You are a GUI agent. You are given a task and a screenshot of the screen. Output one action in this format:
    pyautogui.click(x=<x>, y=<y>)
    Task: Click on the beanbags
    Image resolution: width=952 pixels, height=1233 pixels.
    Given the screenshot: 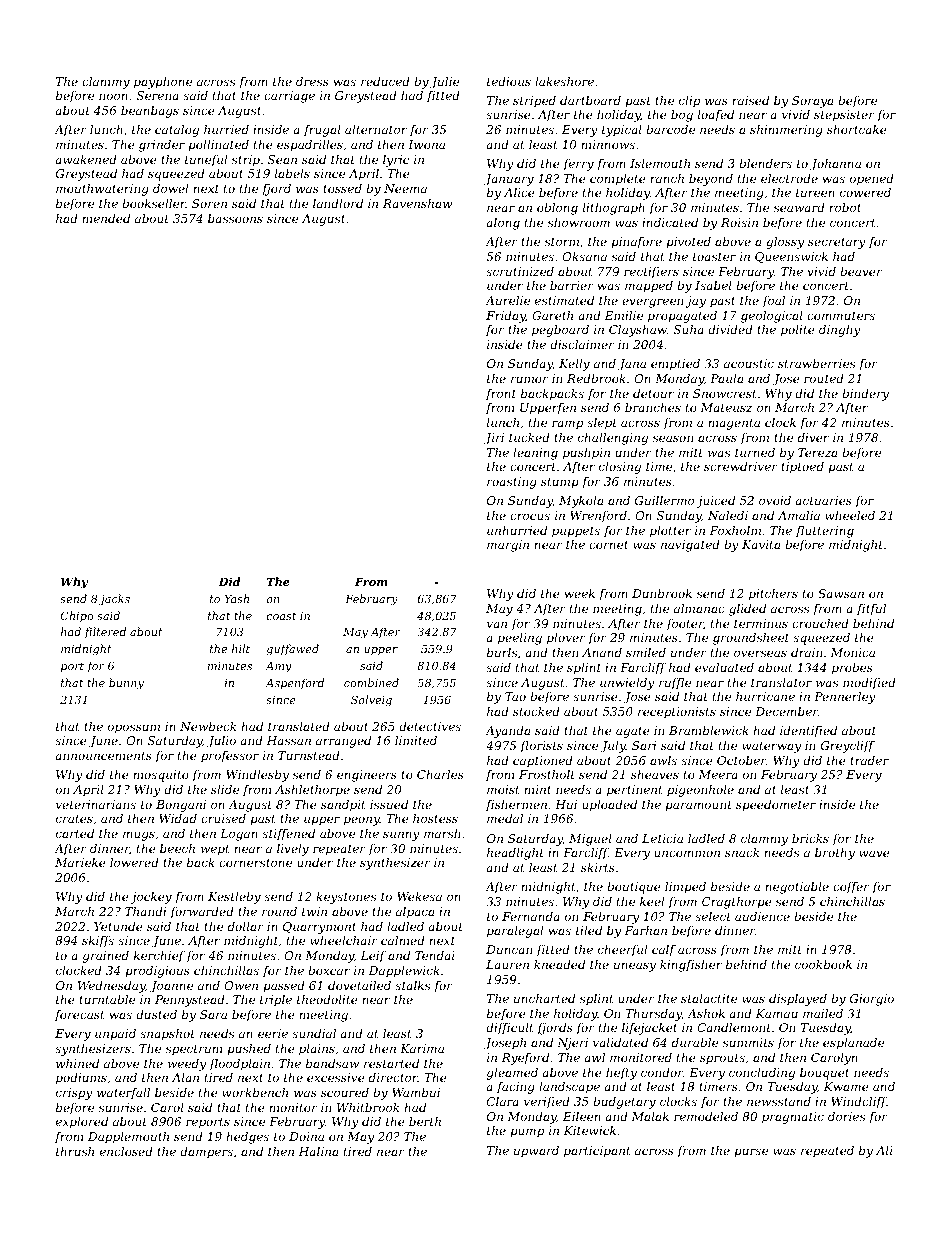 What is the action you would take?
    pyautogui.click(x=150, y=112)
